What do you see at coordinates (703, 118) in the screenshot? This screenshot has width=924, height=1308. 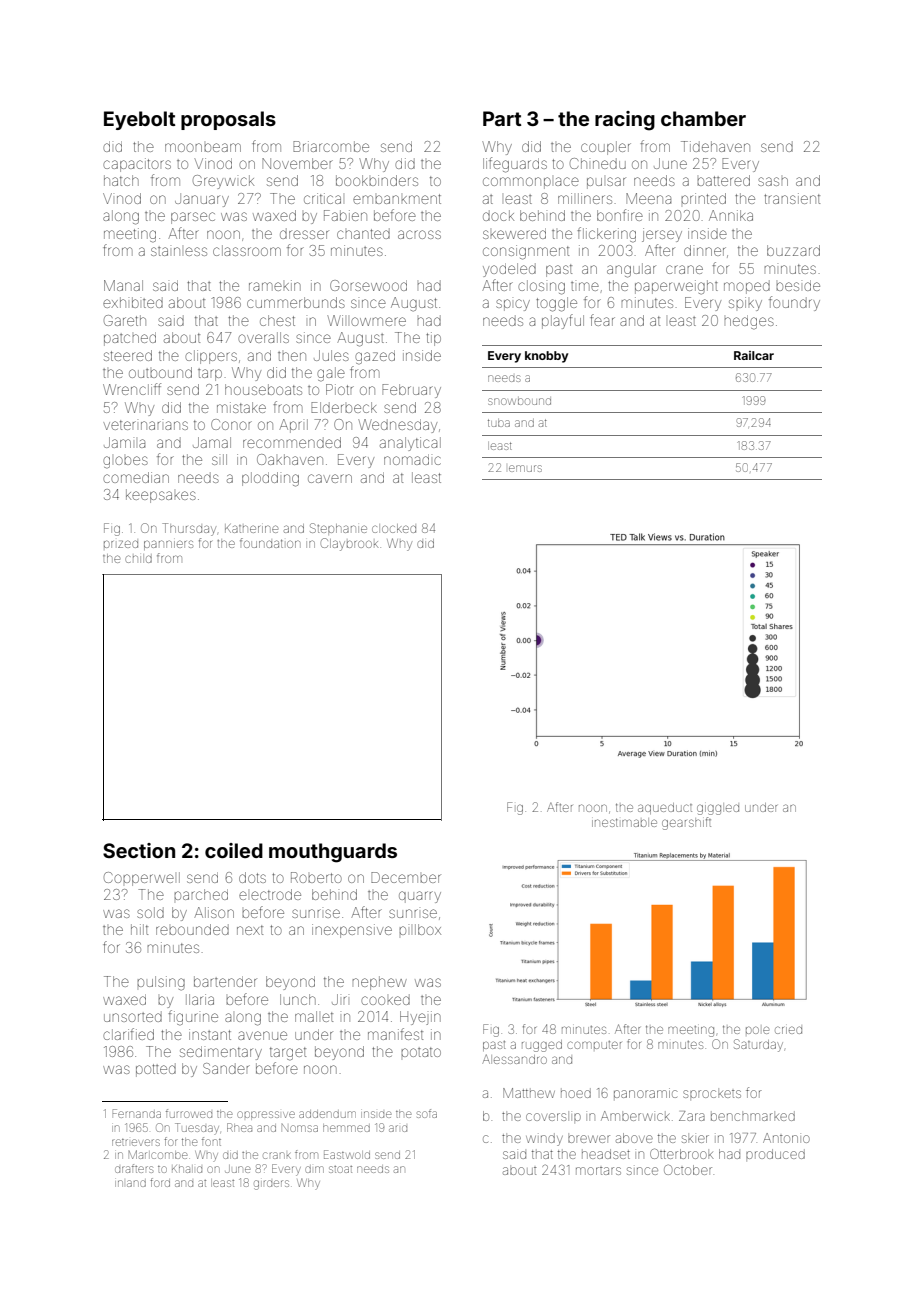 I see `chamber` at bounding box center [703, 118].
